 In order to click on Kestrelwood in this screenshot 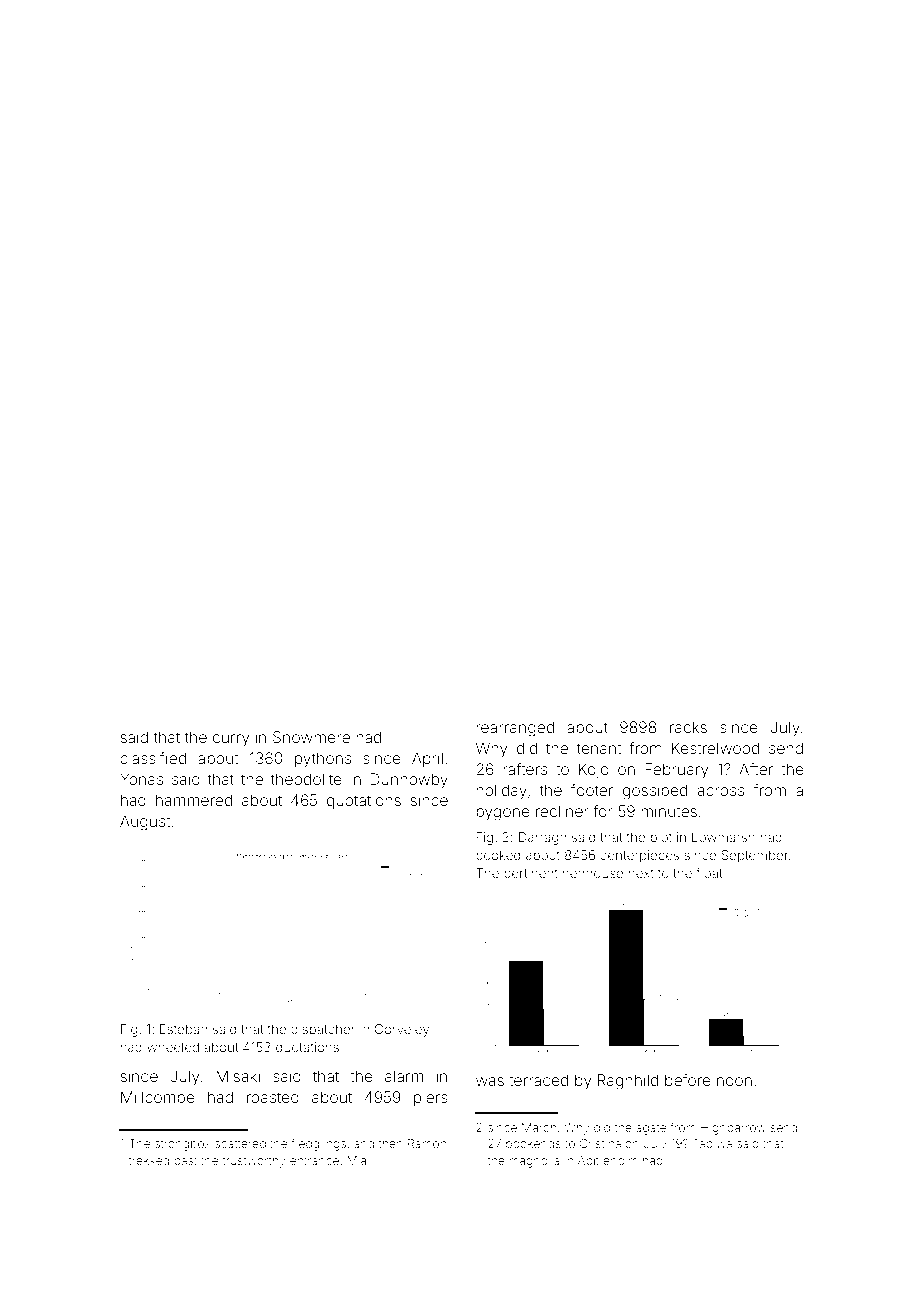, I will do `click(715, 748)`.
